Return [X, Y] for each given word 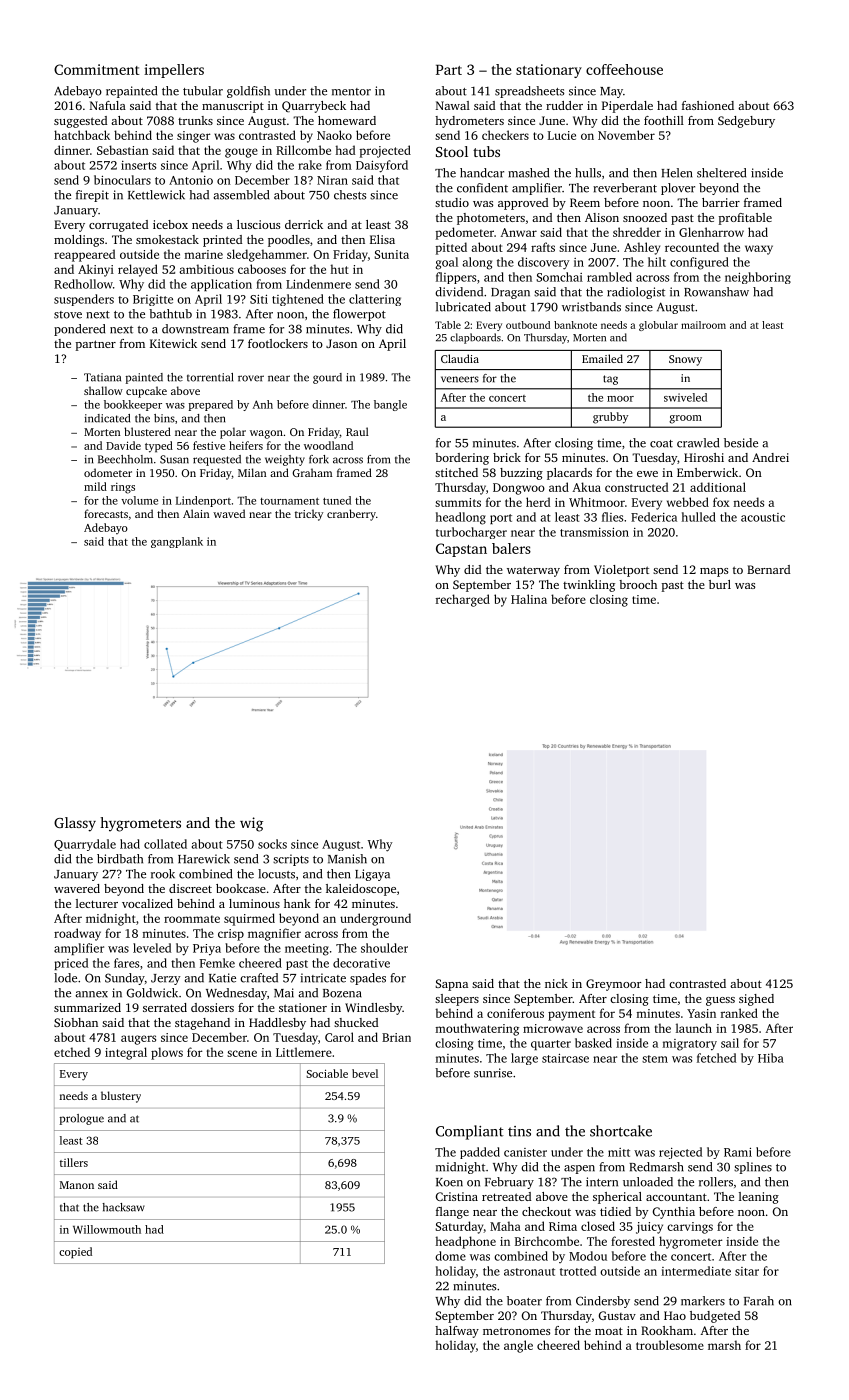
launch [694, 1028]
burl [720, 584]
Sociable [327, 1073]
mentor [351, 92]
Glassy [75, 824]
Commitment [96, 69]
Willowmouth [107, 1229]
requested [217, 460]
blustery [121, 1097]
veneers [460, 379]
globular [658, 326]
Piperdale [627, 107]
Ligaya [372, 875]
